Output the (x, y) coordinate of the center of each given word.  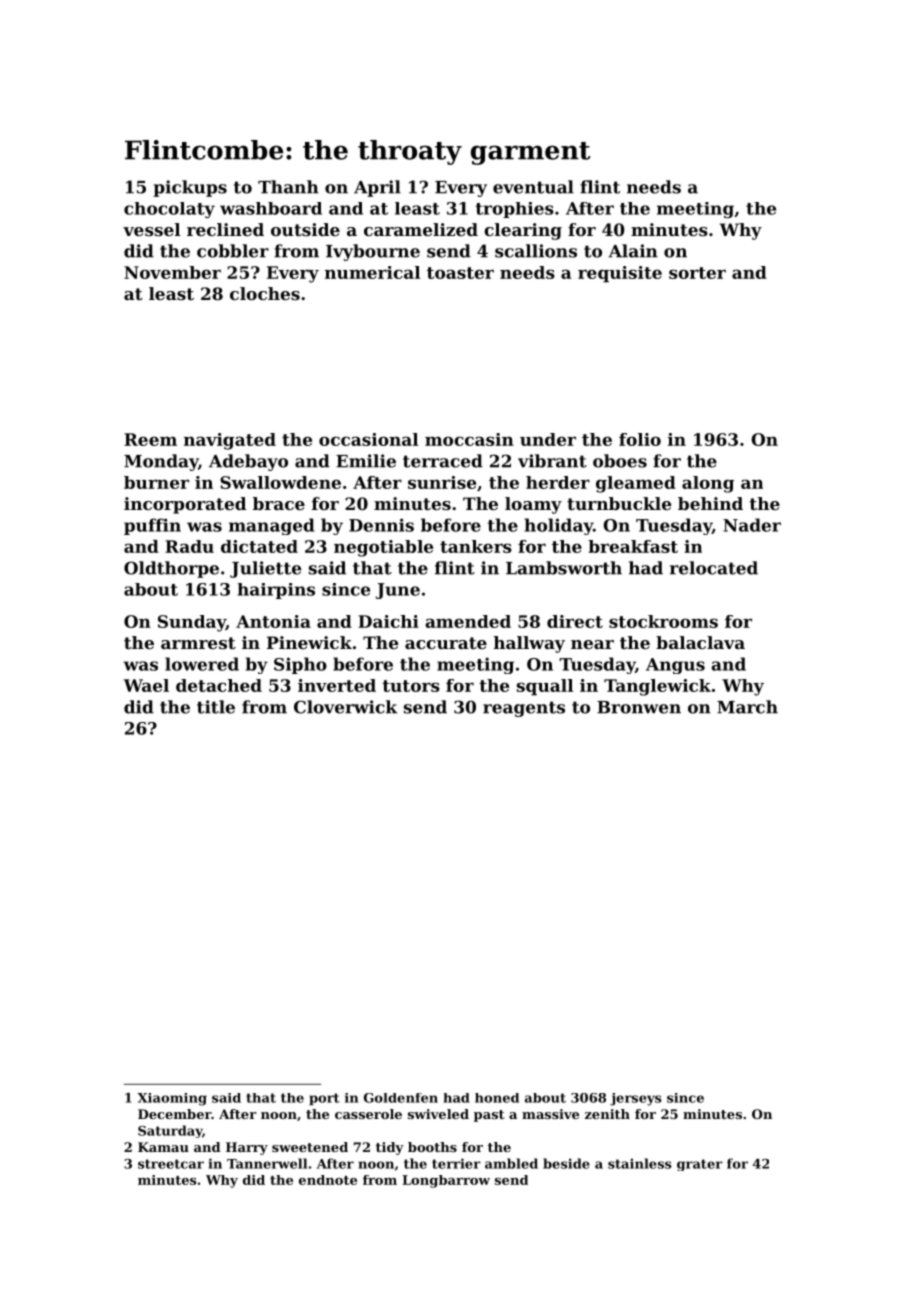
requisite (620, 274)
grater (700, 1165)
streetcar (171, 1164)
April (377, 188)
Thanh (288, 187)
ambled (511, 1163)
